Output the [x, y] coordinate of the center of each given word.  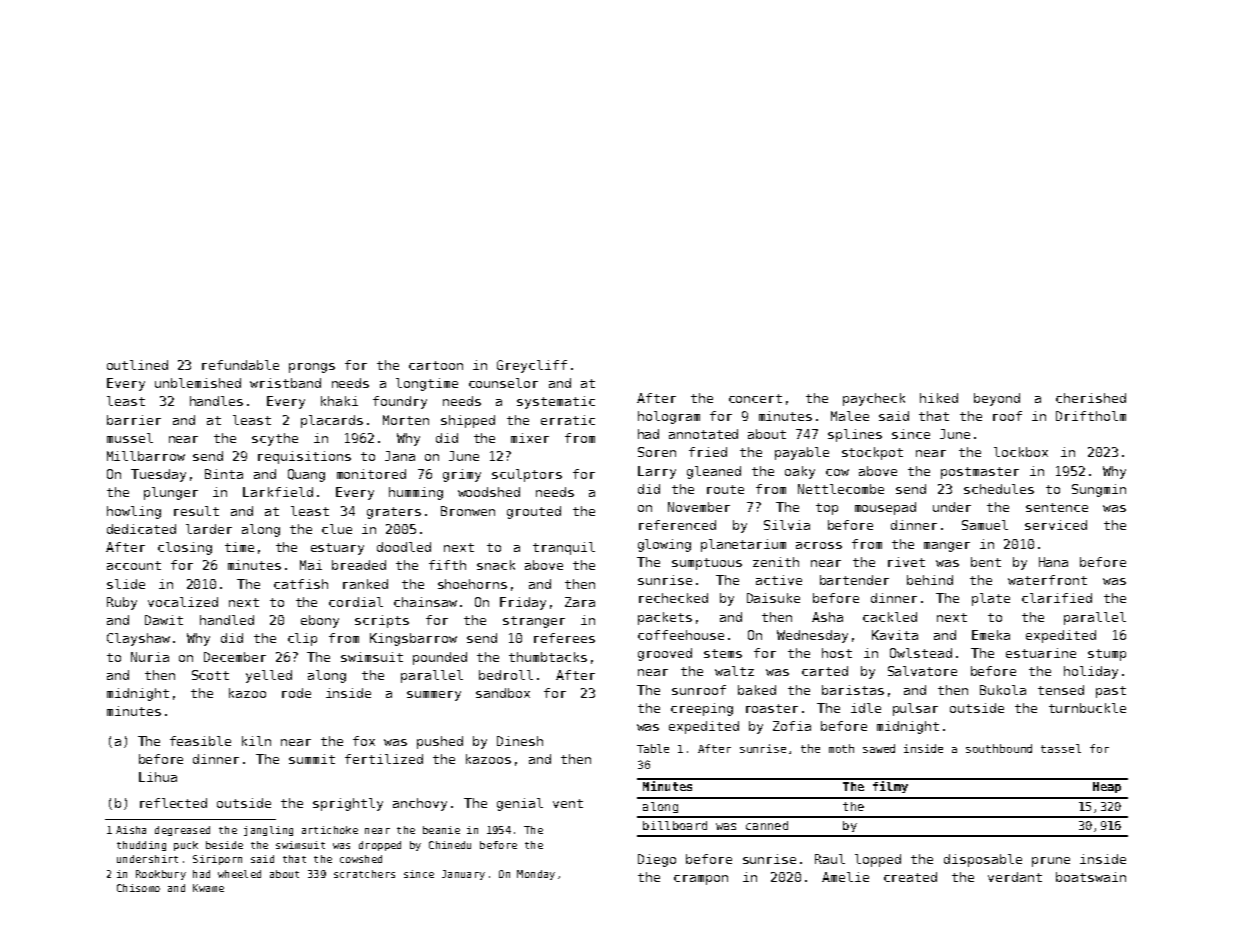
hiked [939, 398]
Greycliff [532, 366]
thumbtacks [548, 657]
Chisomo [138, 888]
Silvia [787, 525]
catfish [301, 584]
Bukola [1003, 690]
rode [296, 693]
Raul [830, 859]
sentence [1057, 507]
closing [185, 548]
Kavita [895, 635]
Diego [657, 860]
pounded [440, 658]
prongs [312, 368]
